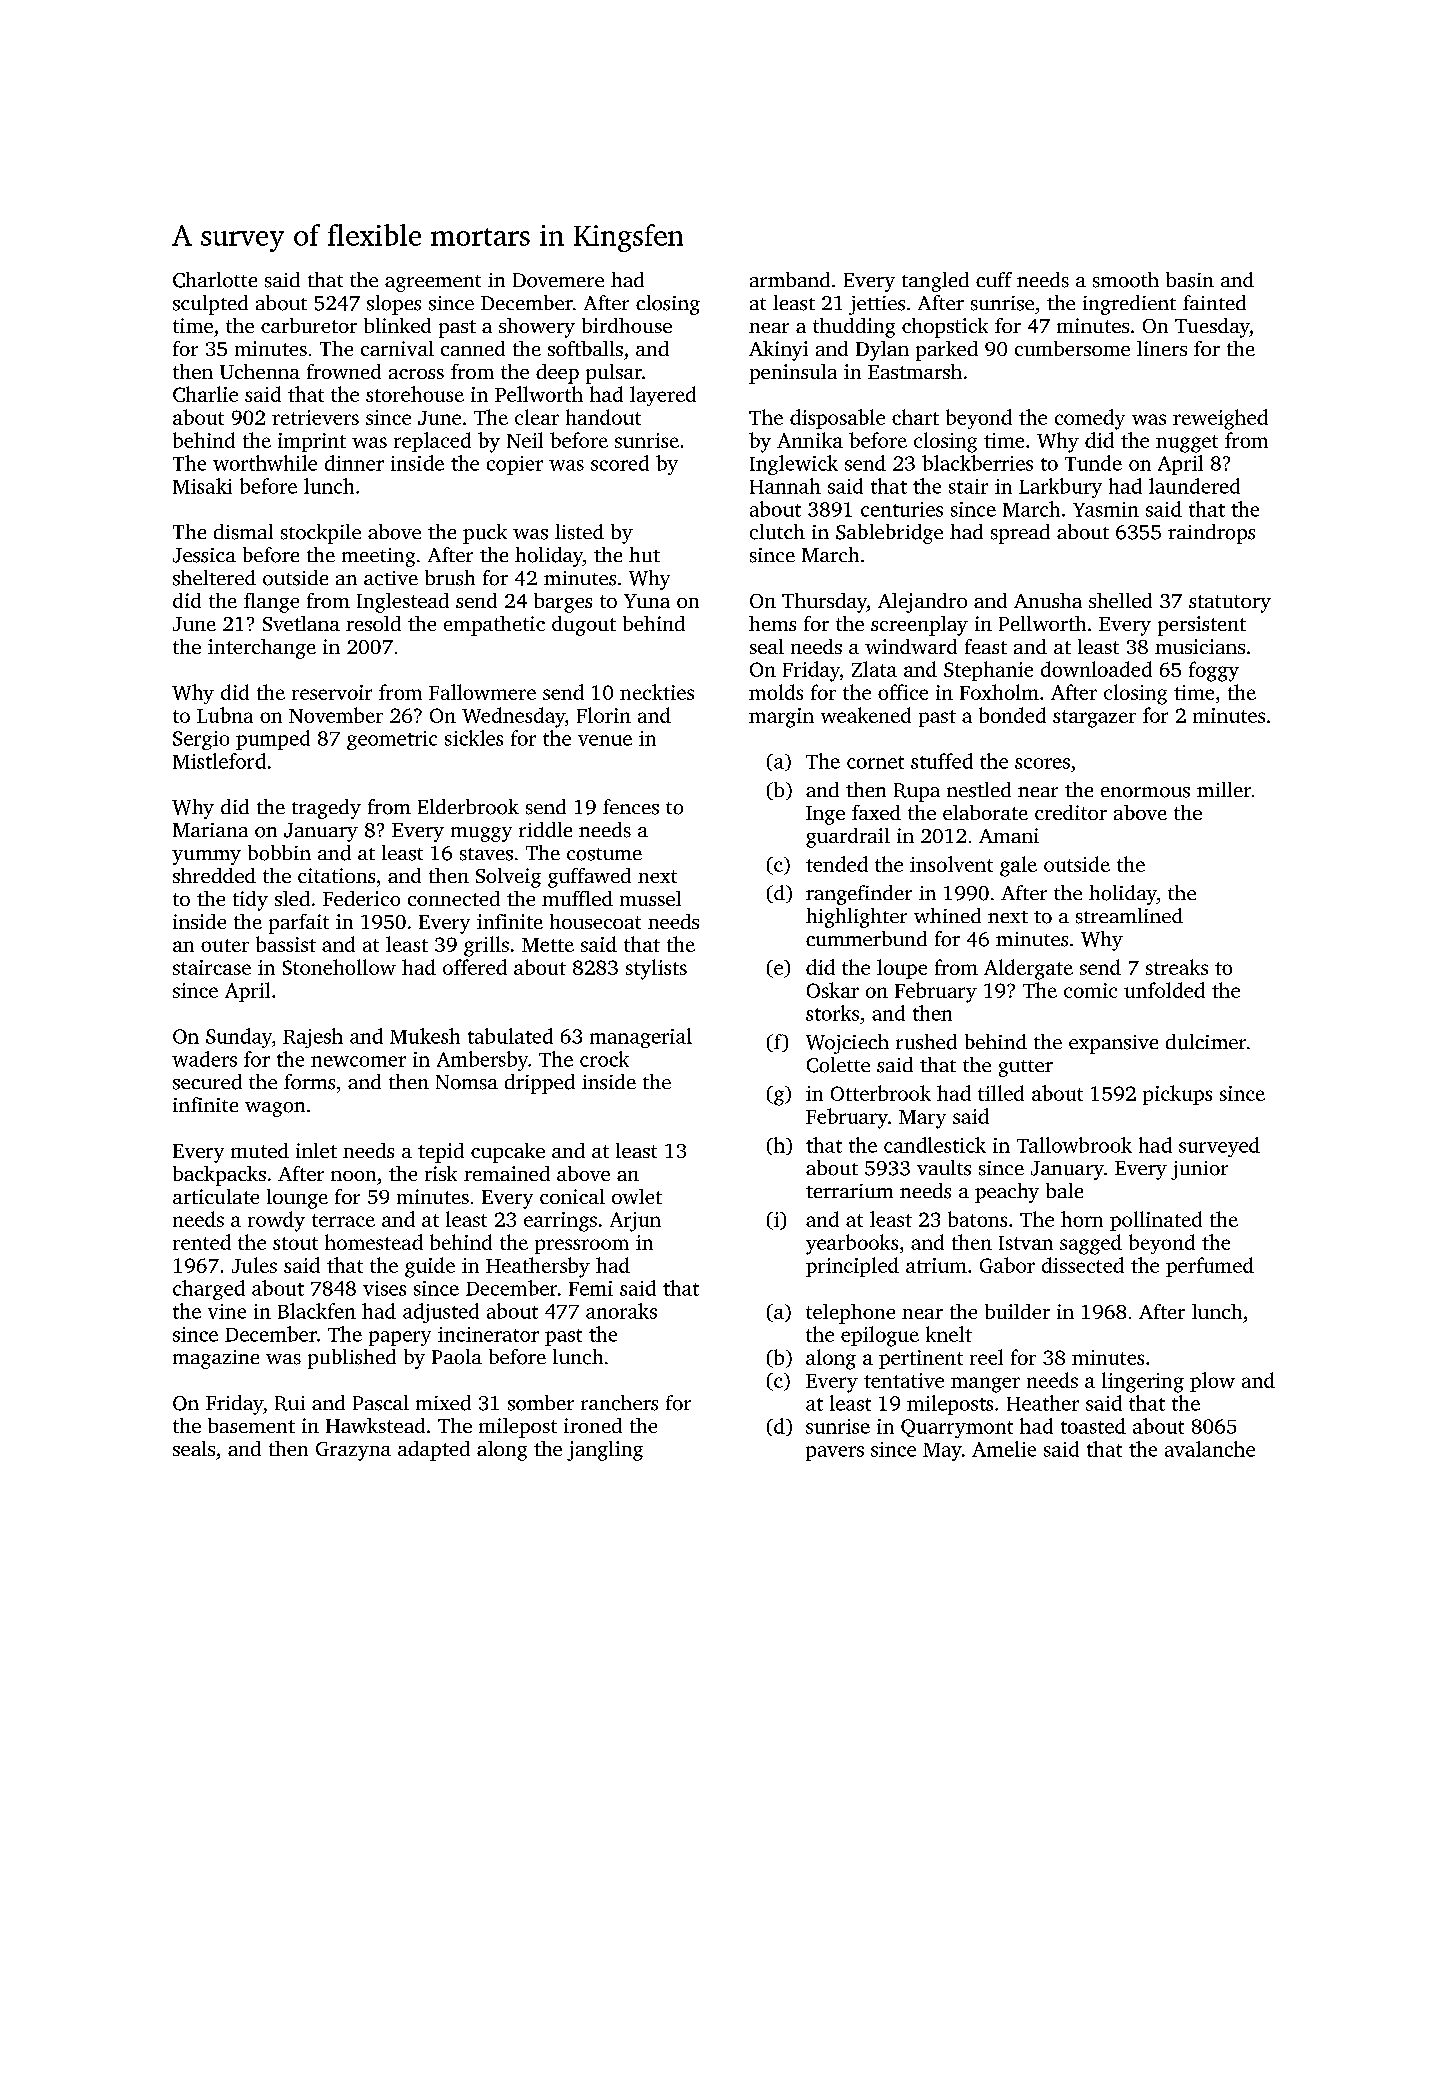 The image size is (1450, 2100). What do you see at coordinates (790, 279) in the screenshot?
I see `armband` at bounding box center [790, 279].
